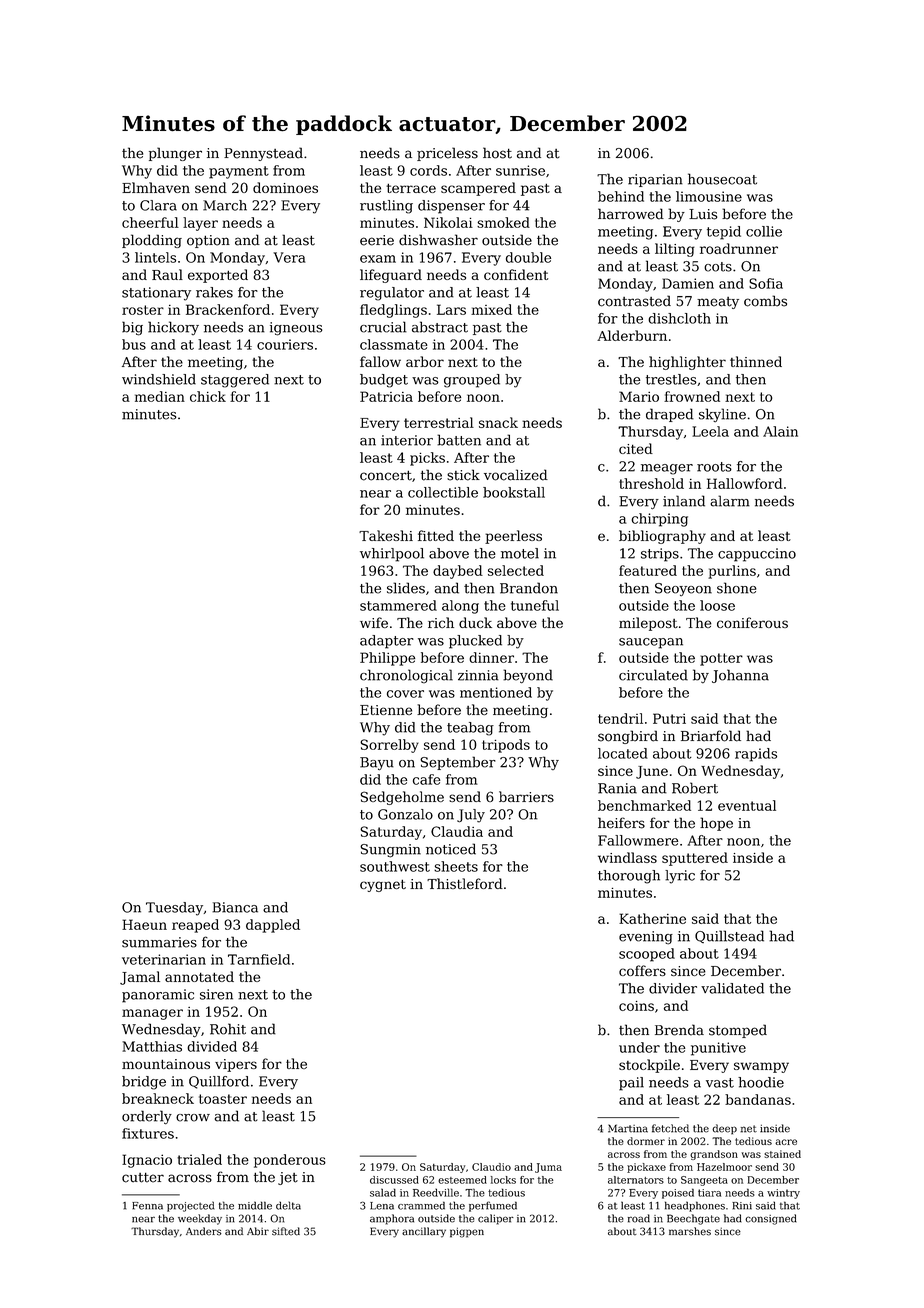 Image resolution: width=924 pixels, height=1308 pixels. I want to click on Quillstead, so click(729, 936).
